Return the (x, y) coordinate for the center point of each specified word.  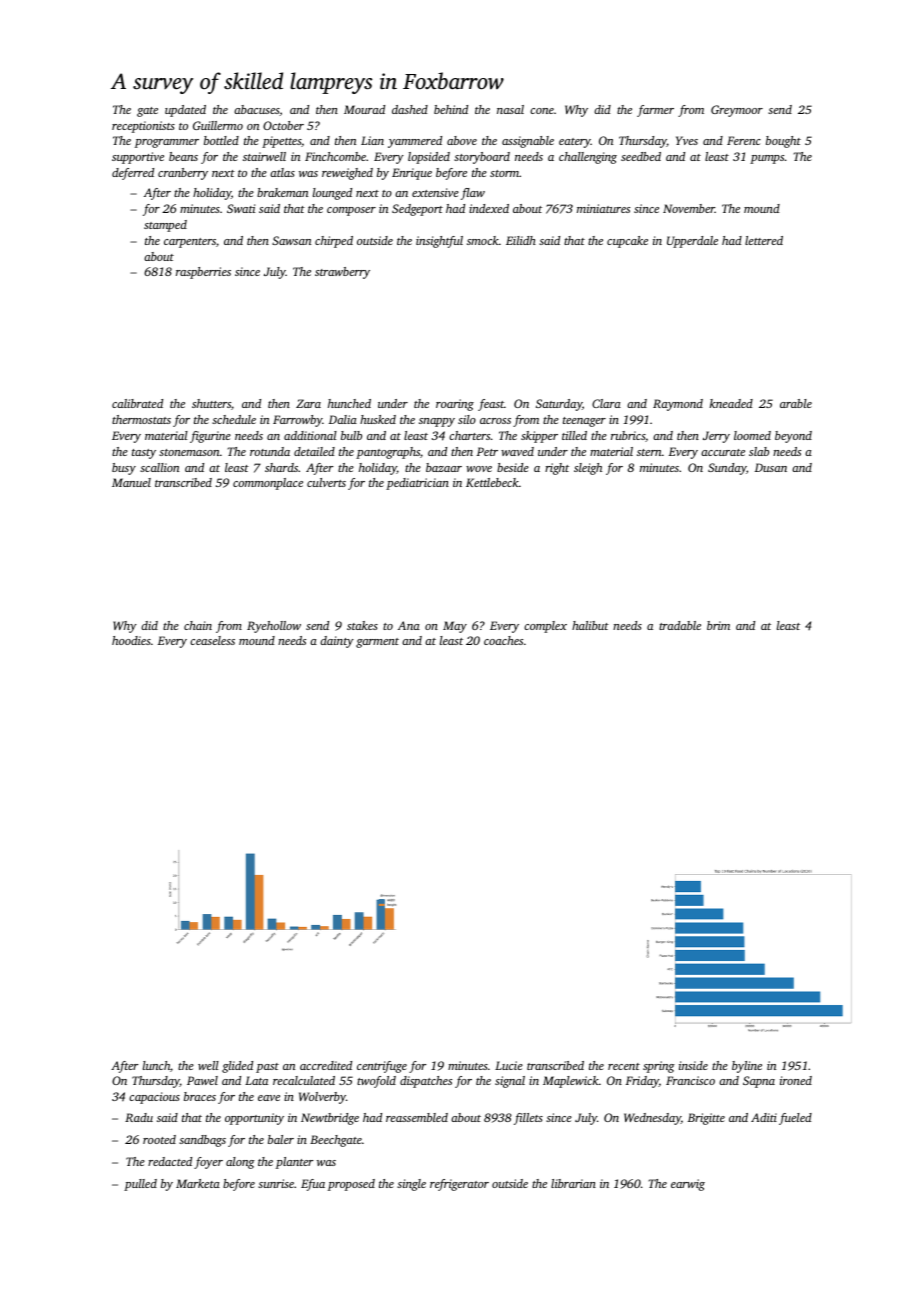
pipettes (281, 142)
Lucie (509, 1065)
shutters (211, 403)
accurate (723, 452)
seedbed (641, 156)
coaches (503, 640)
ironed (796, 1080)
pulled (140, 1185)
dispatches (426, 1082)
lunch (156, 1065)
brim (718, 625)
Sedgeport (417, 210)
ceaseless (212, 640)
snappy (437, 422)
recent (624, 1066)
